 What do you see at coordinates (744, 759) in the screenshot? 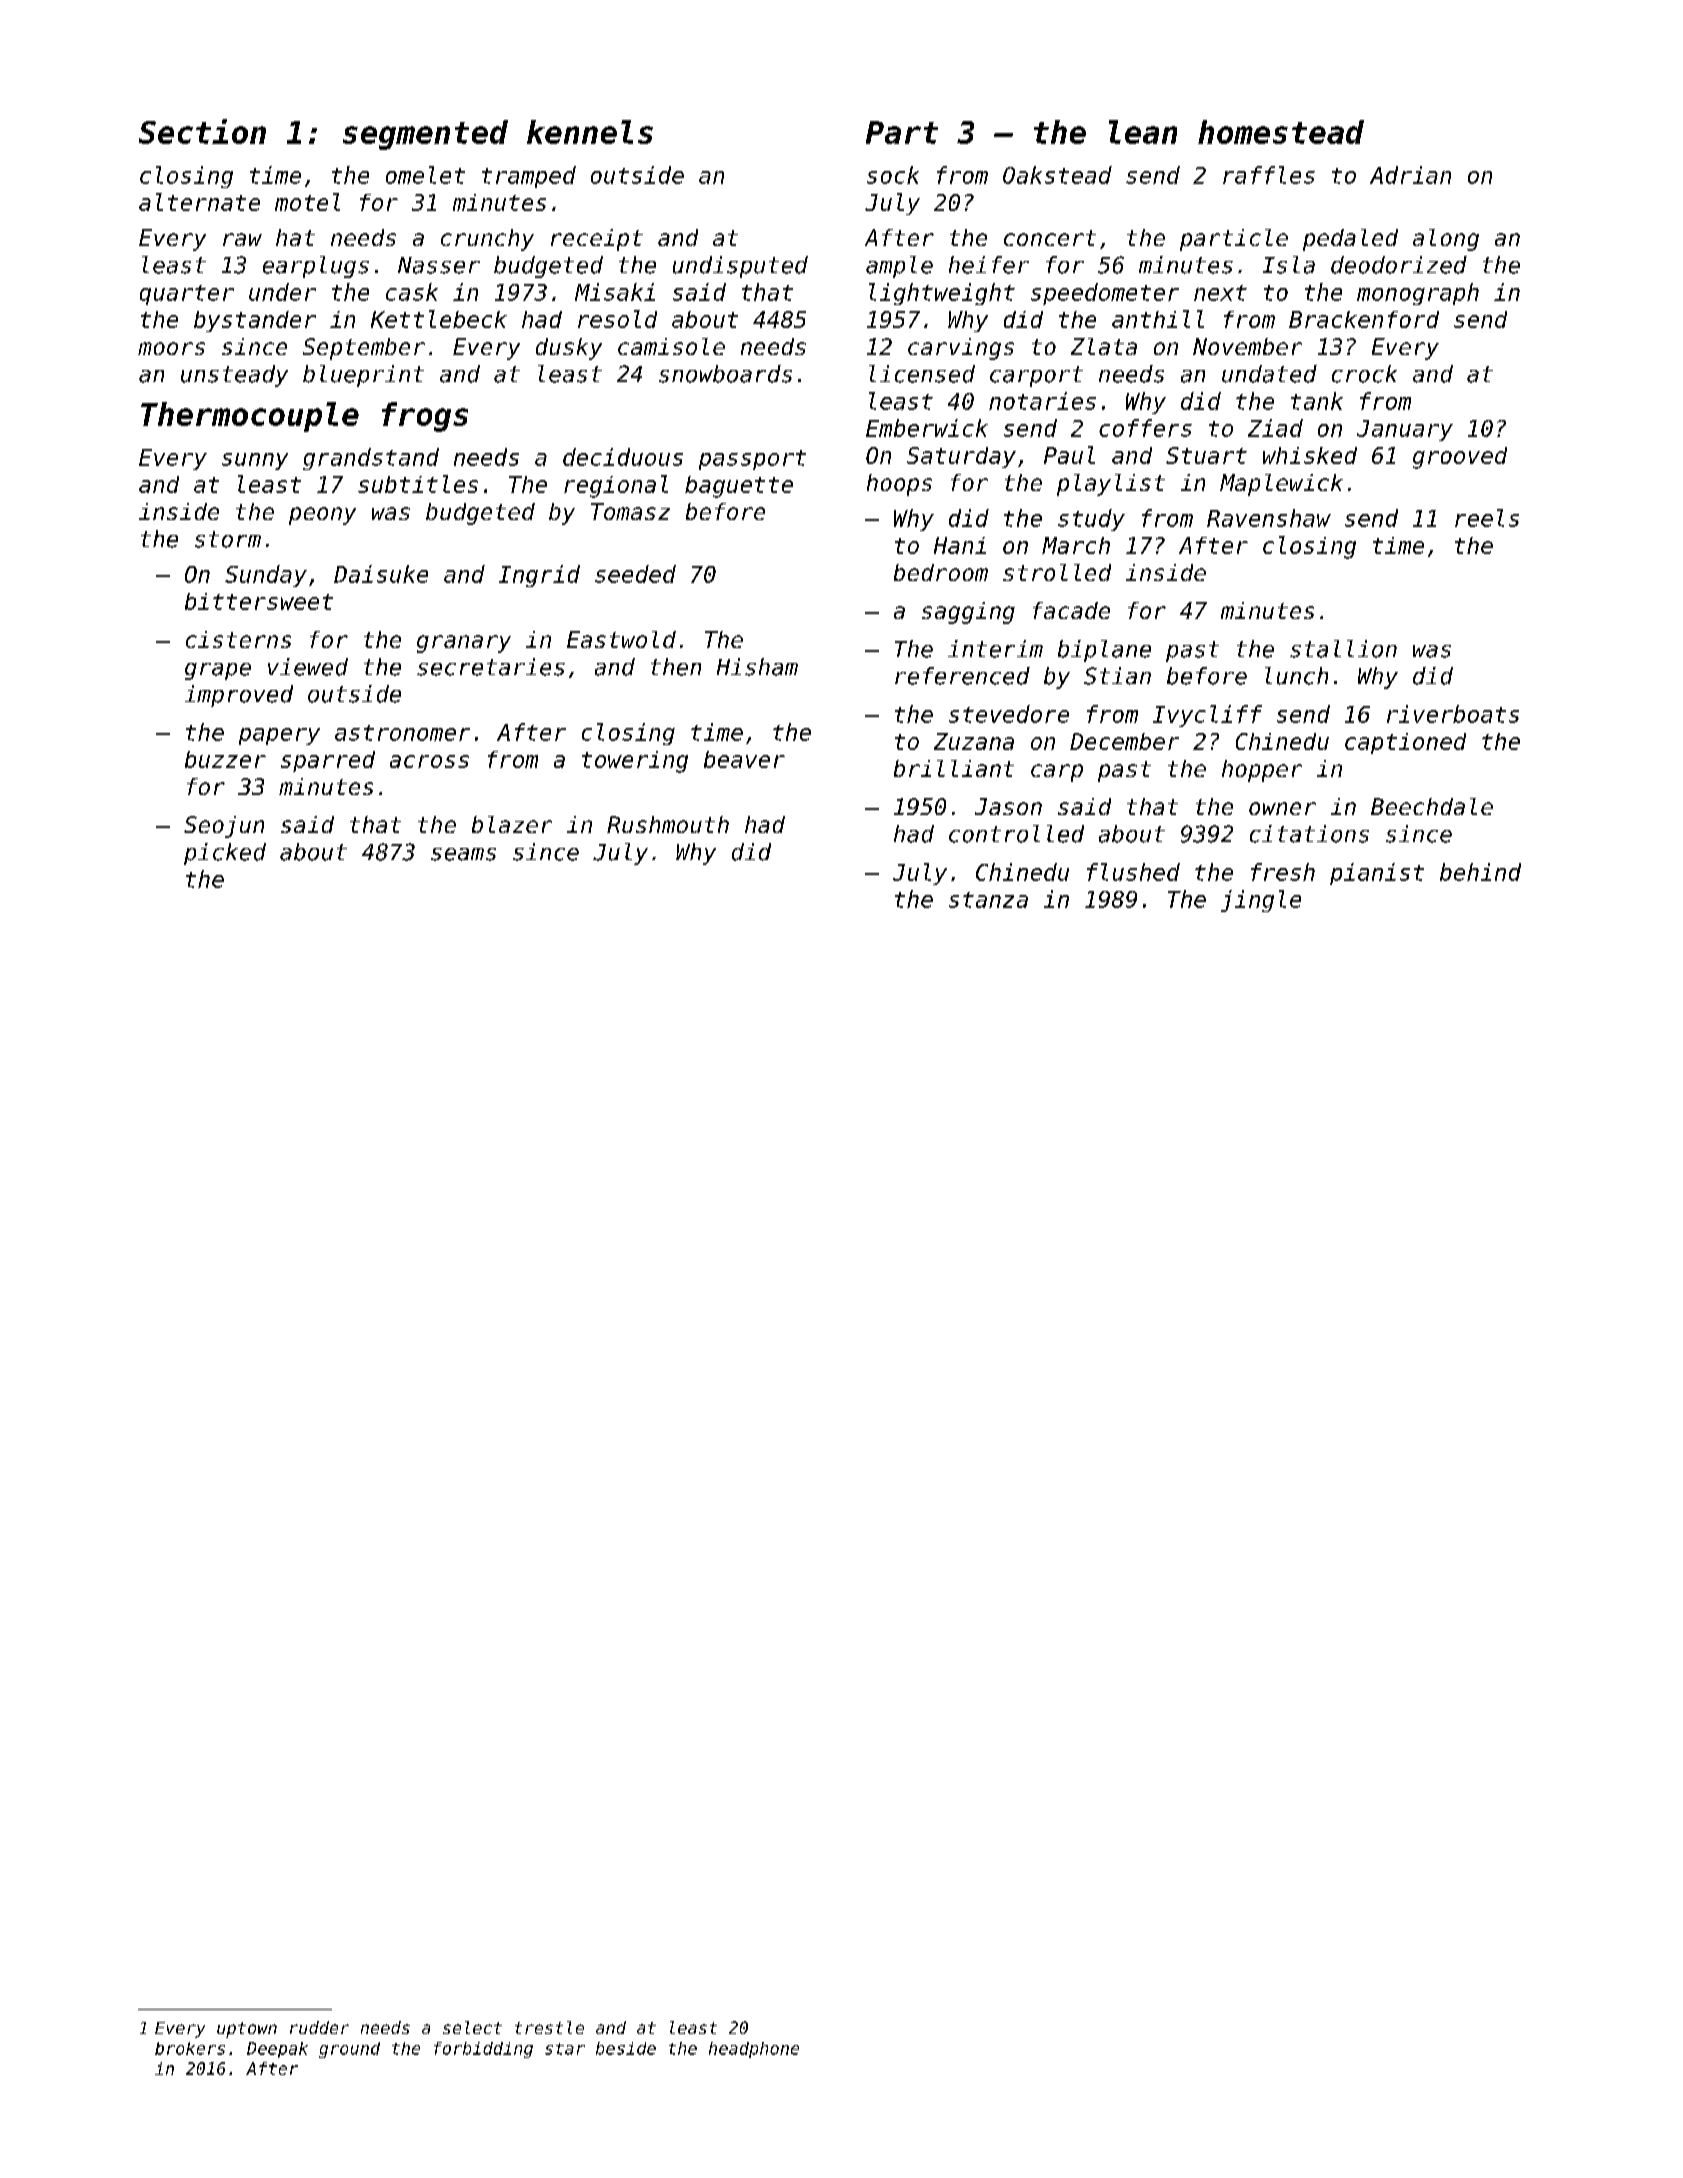
I see `beaver` at bounding box center [744, 759].
